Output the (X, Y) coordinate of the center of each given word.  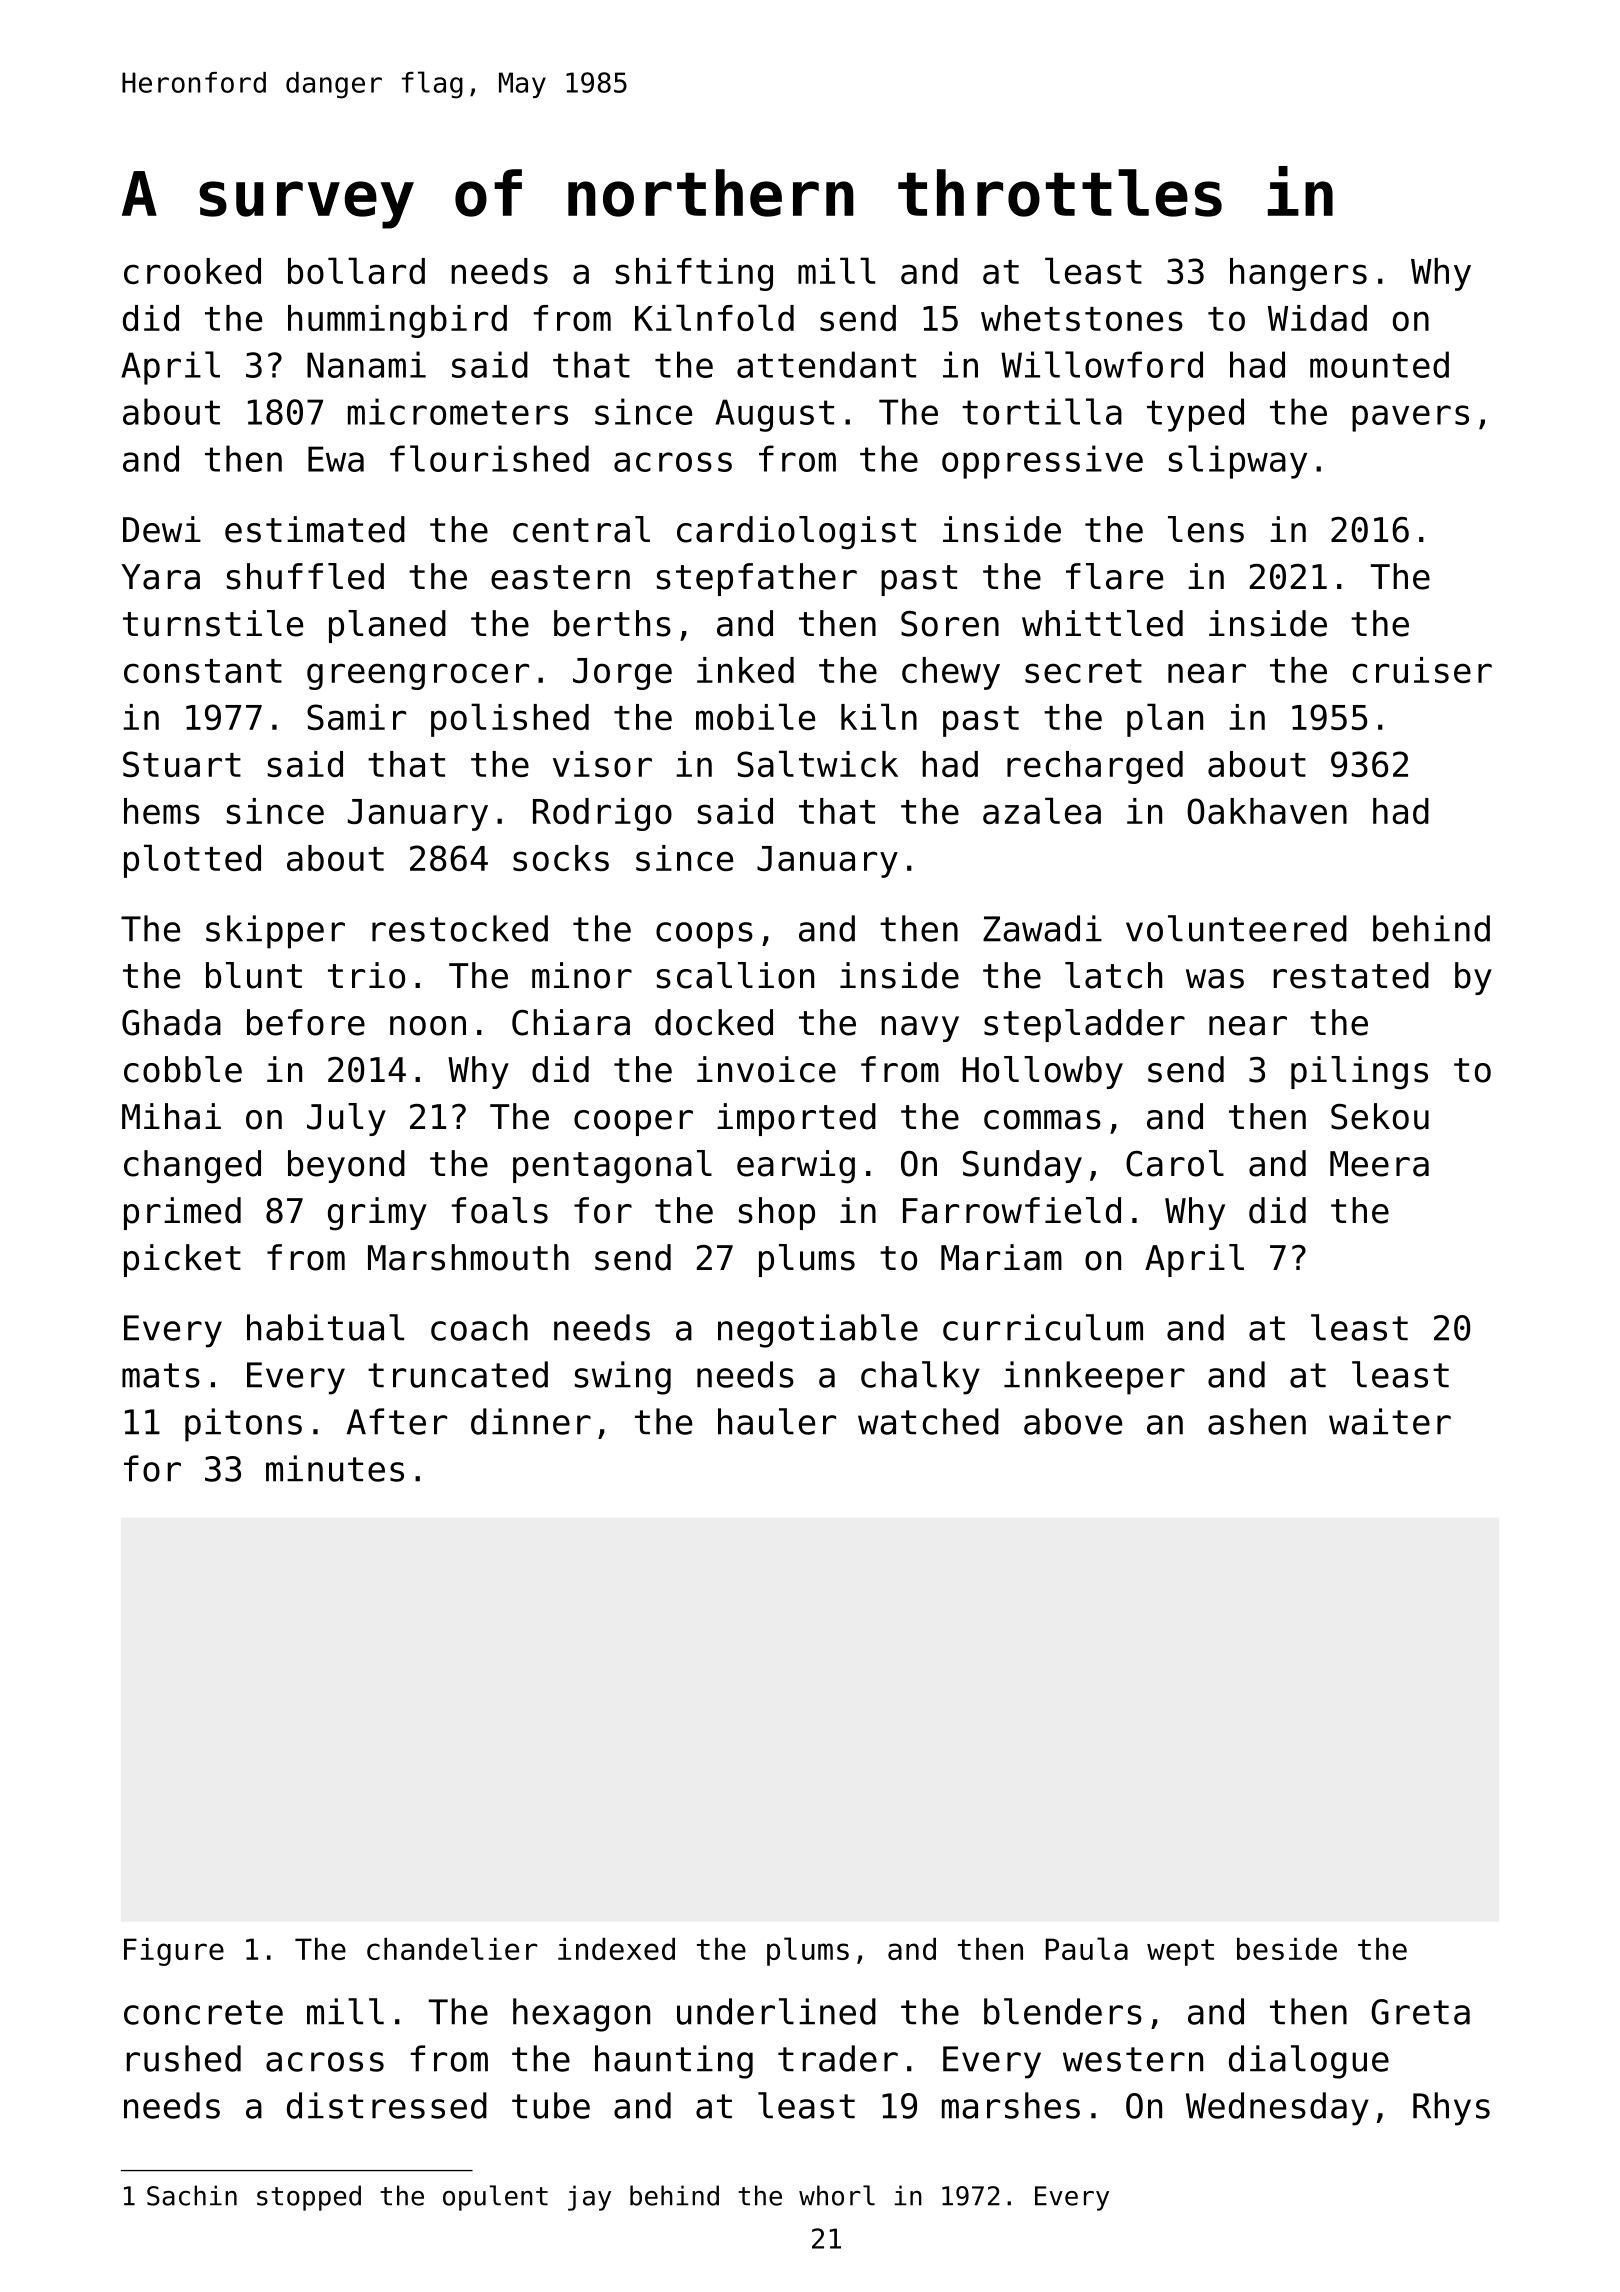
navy (920, 1029)
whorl (837, 2195)
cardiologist (796, 533)
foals (499, 1210)
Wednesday (1277, 2109)
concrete (203, 2012)
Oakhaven (1267, 811)
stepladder (1084, 1025)
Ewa (336, 459)
